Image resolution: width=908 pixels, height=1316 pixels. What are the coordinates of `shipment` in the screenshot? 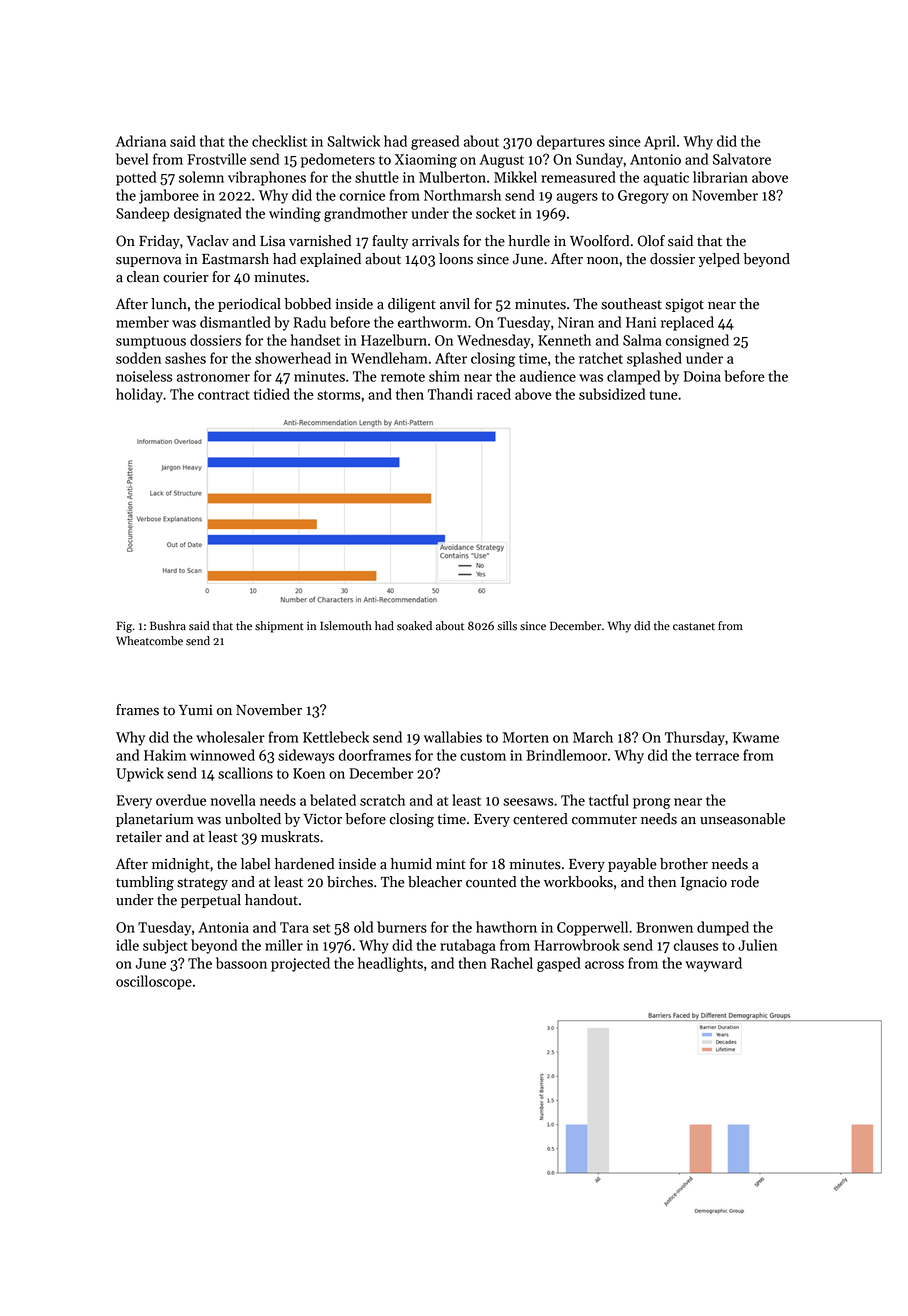 It's located at (279, 627).
